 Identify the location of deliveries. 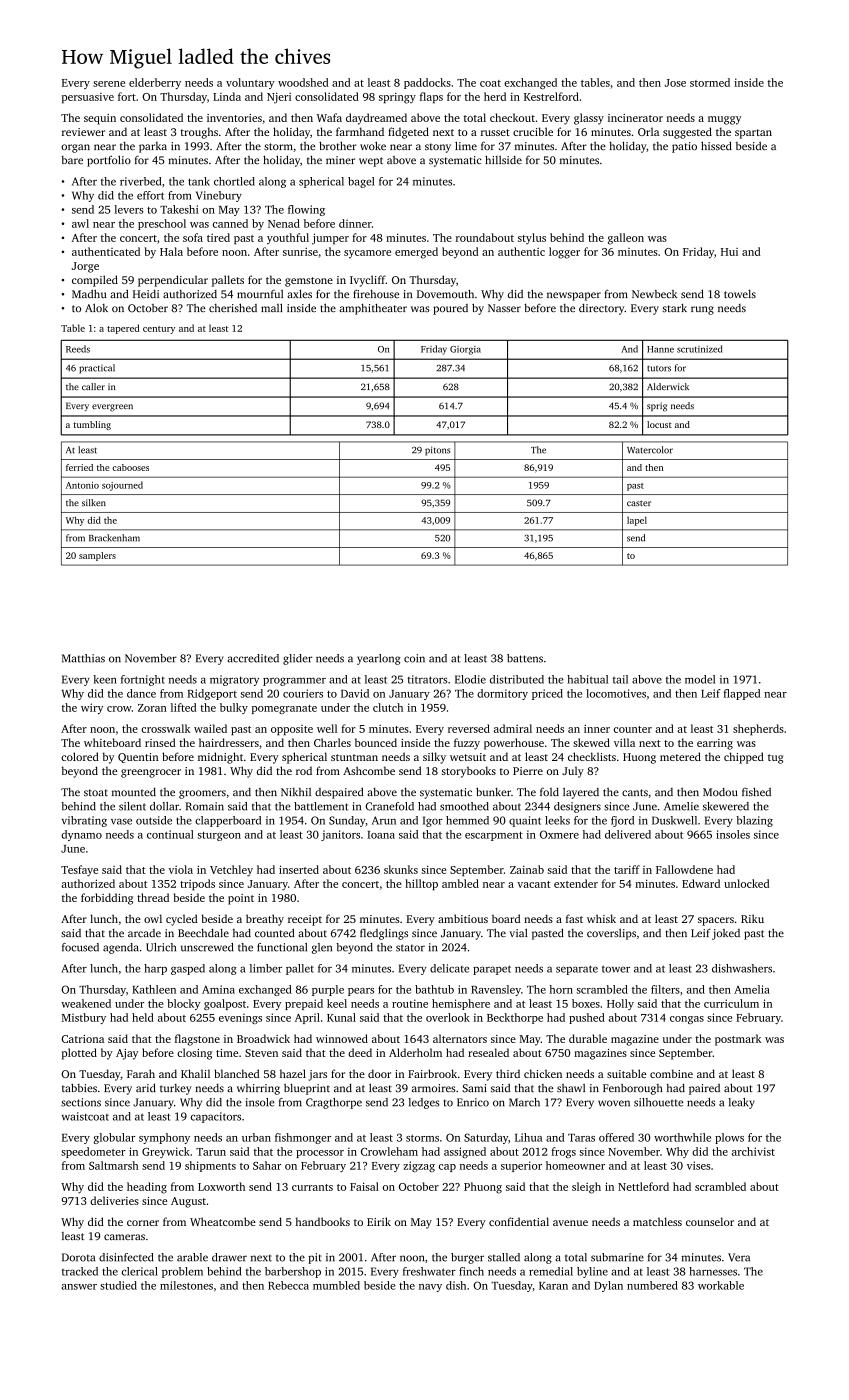
(114, 1200).
